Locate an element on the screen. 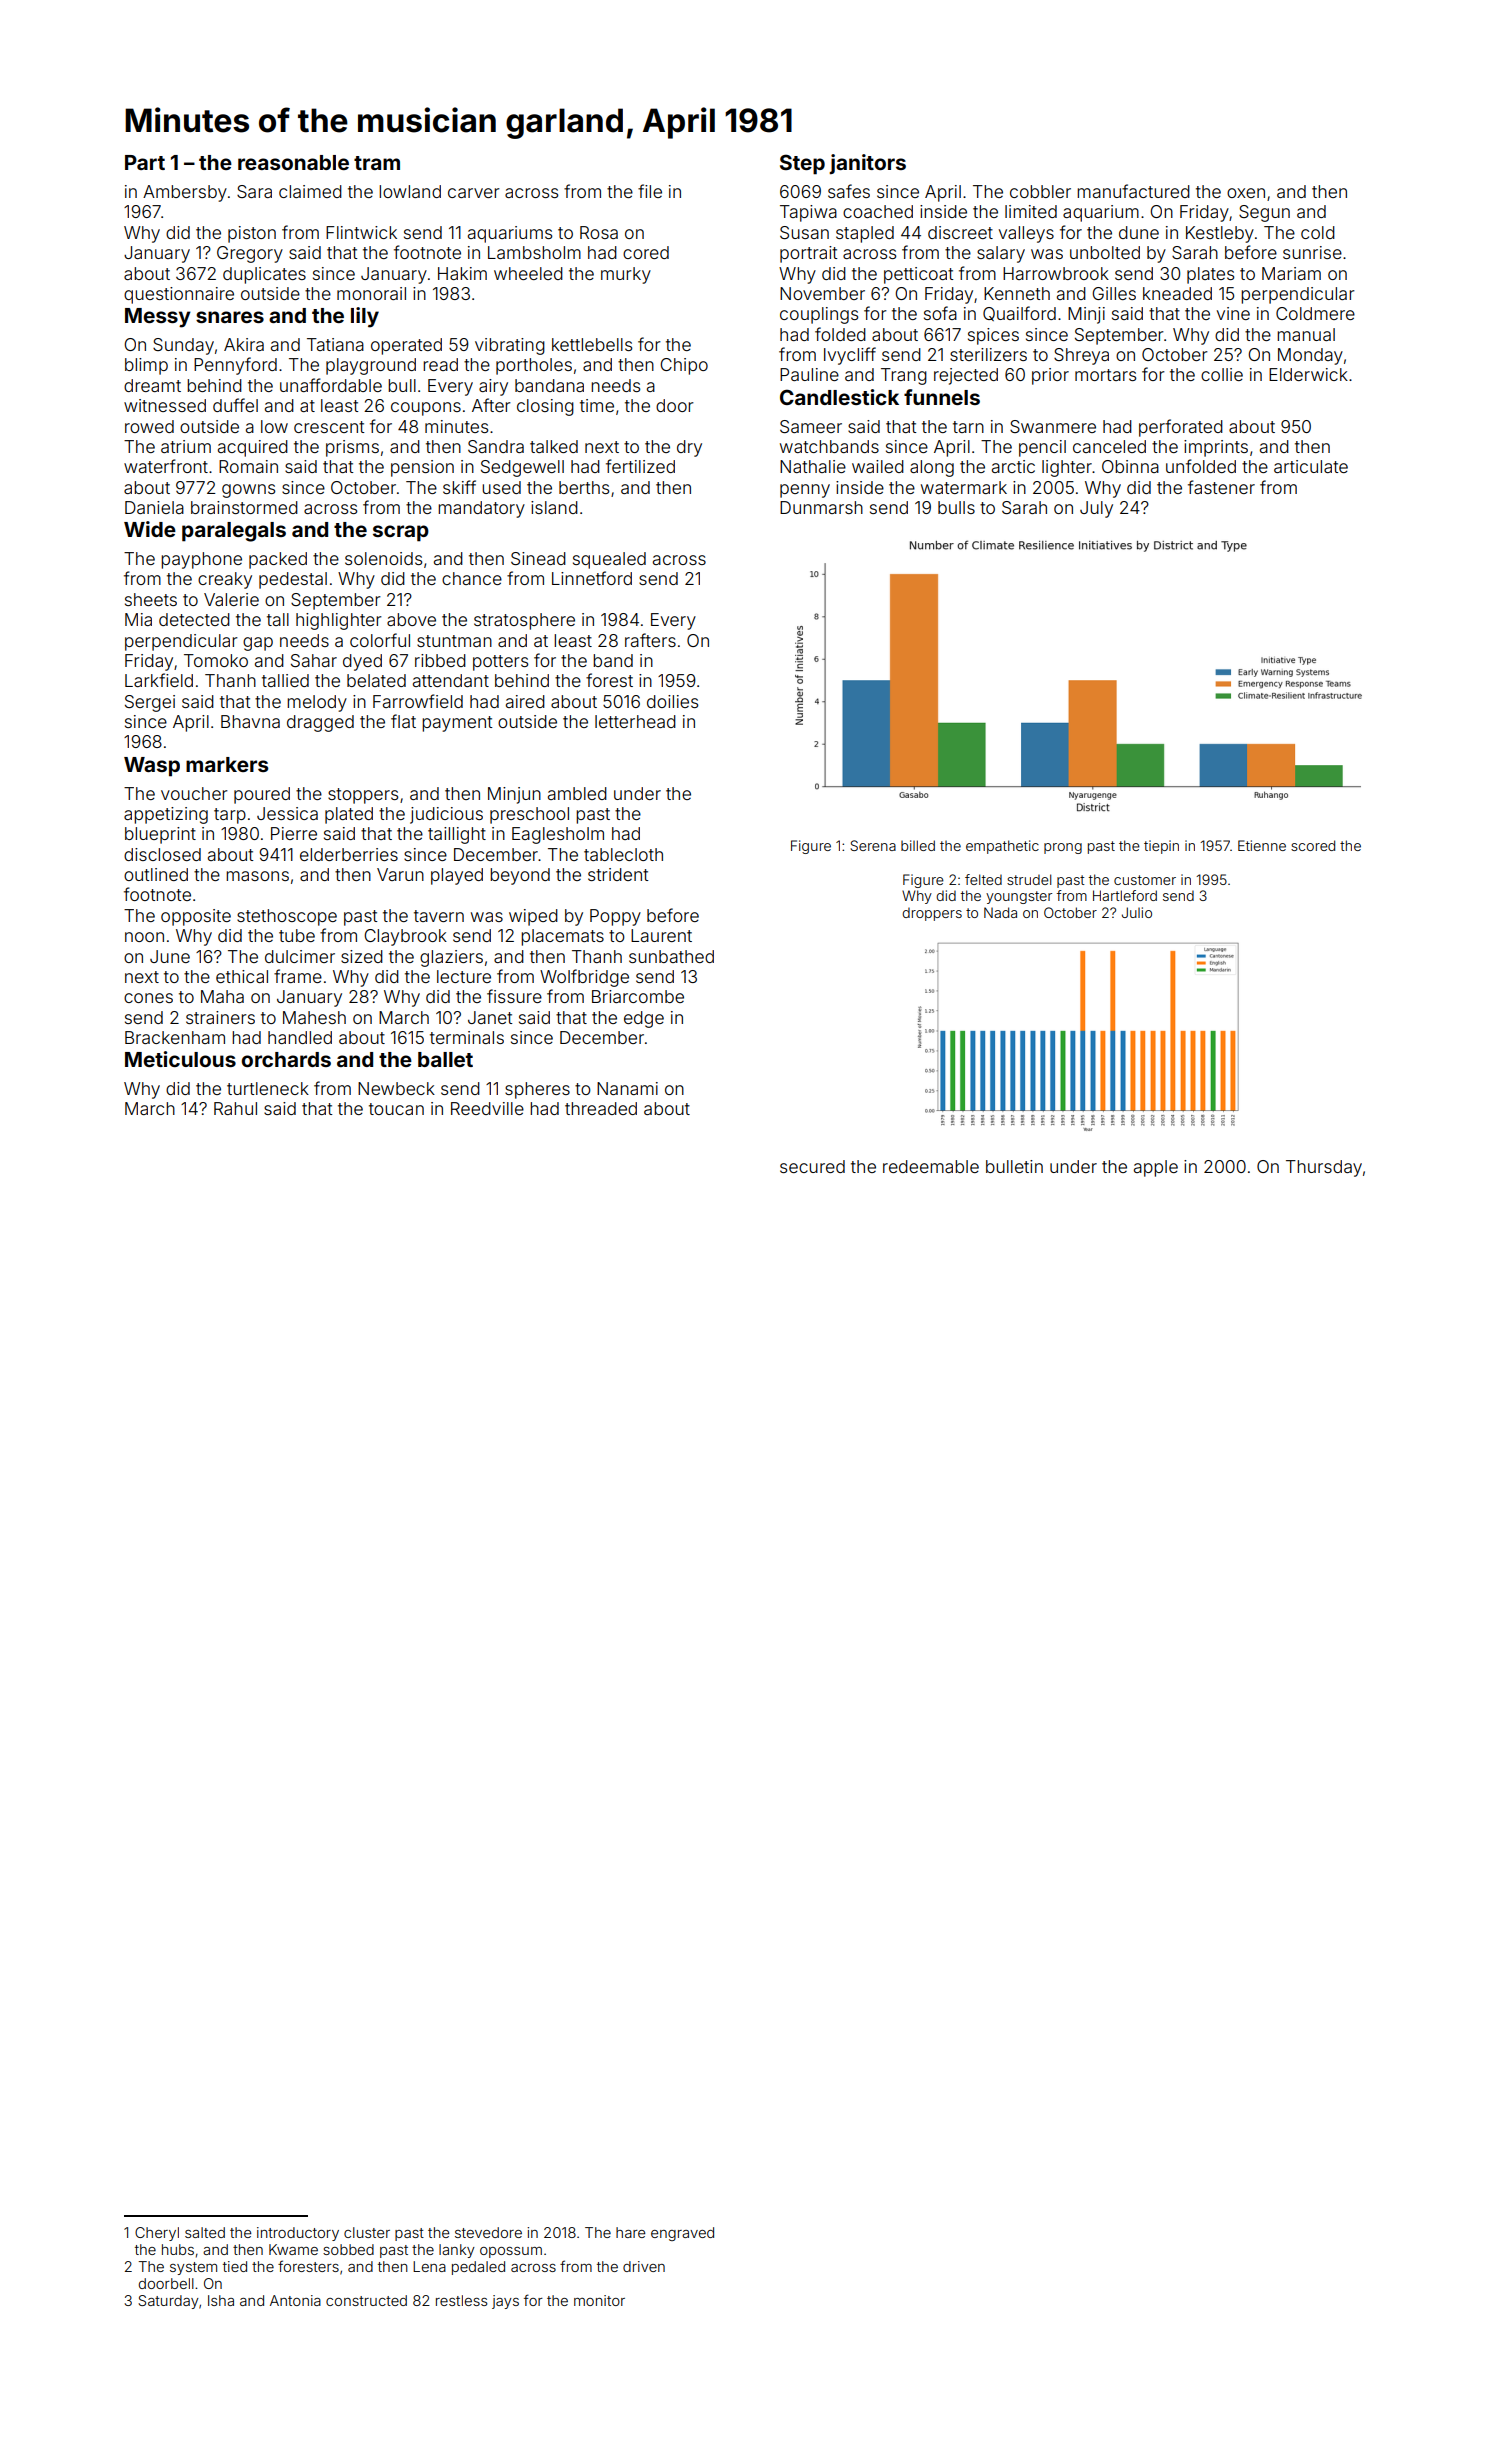  sofa is located at coordinates (940, 313).
